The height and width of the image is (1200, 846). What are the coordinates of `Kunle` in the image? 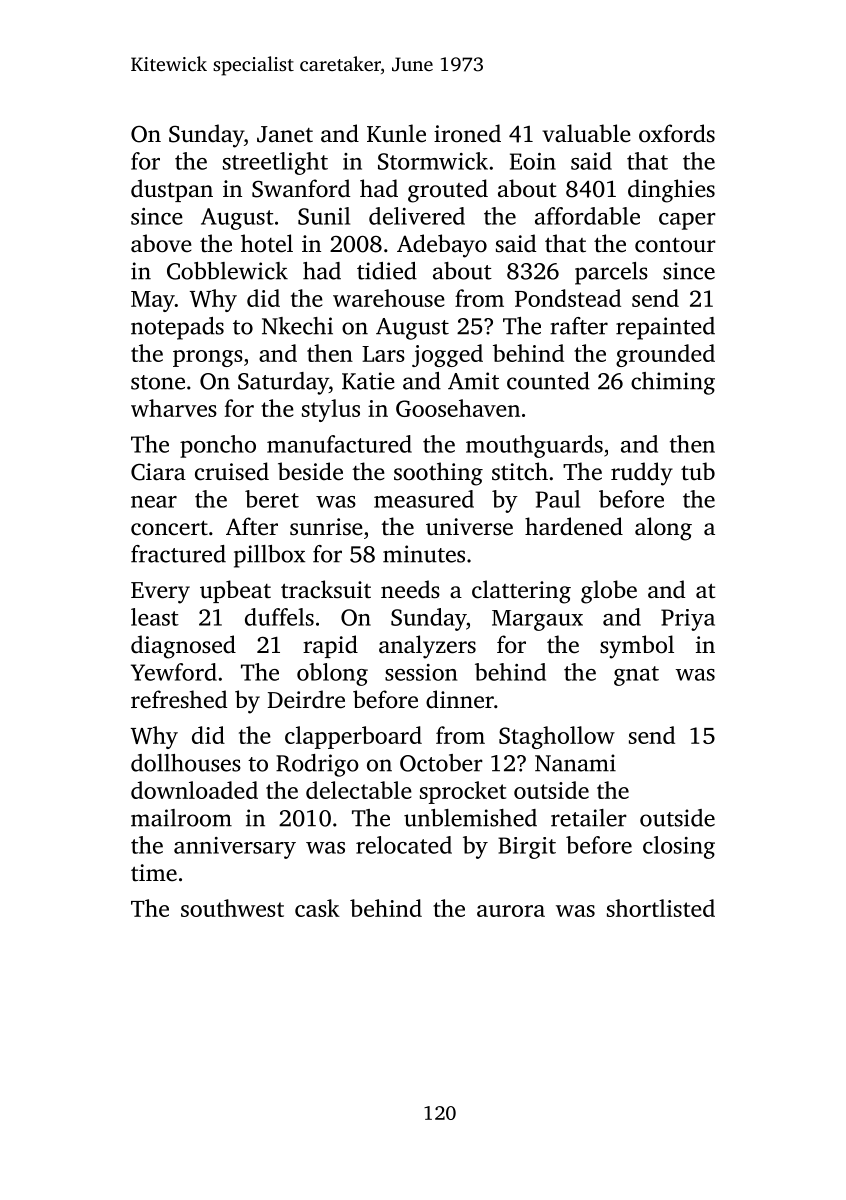 It's located at (396, 133).
